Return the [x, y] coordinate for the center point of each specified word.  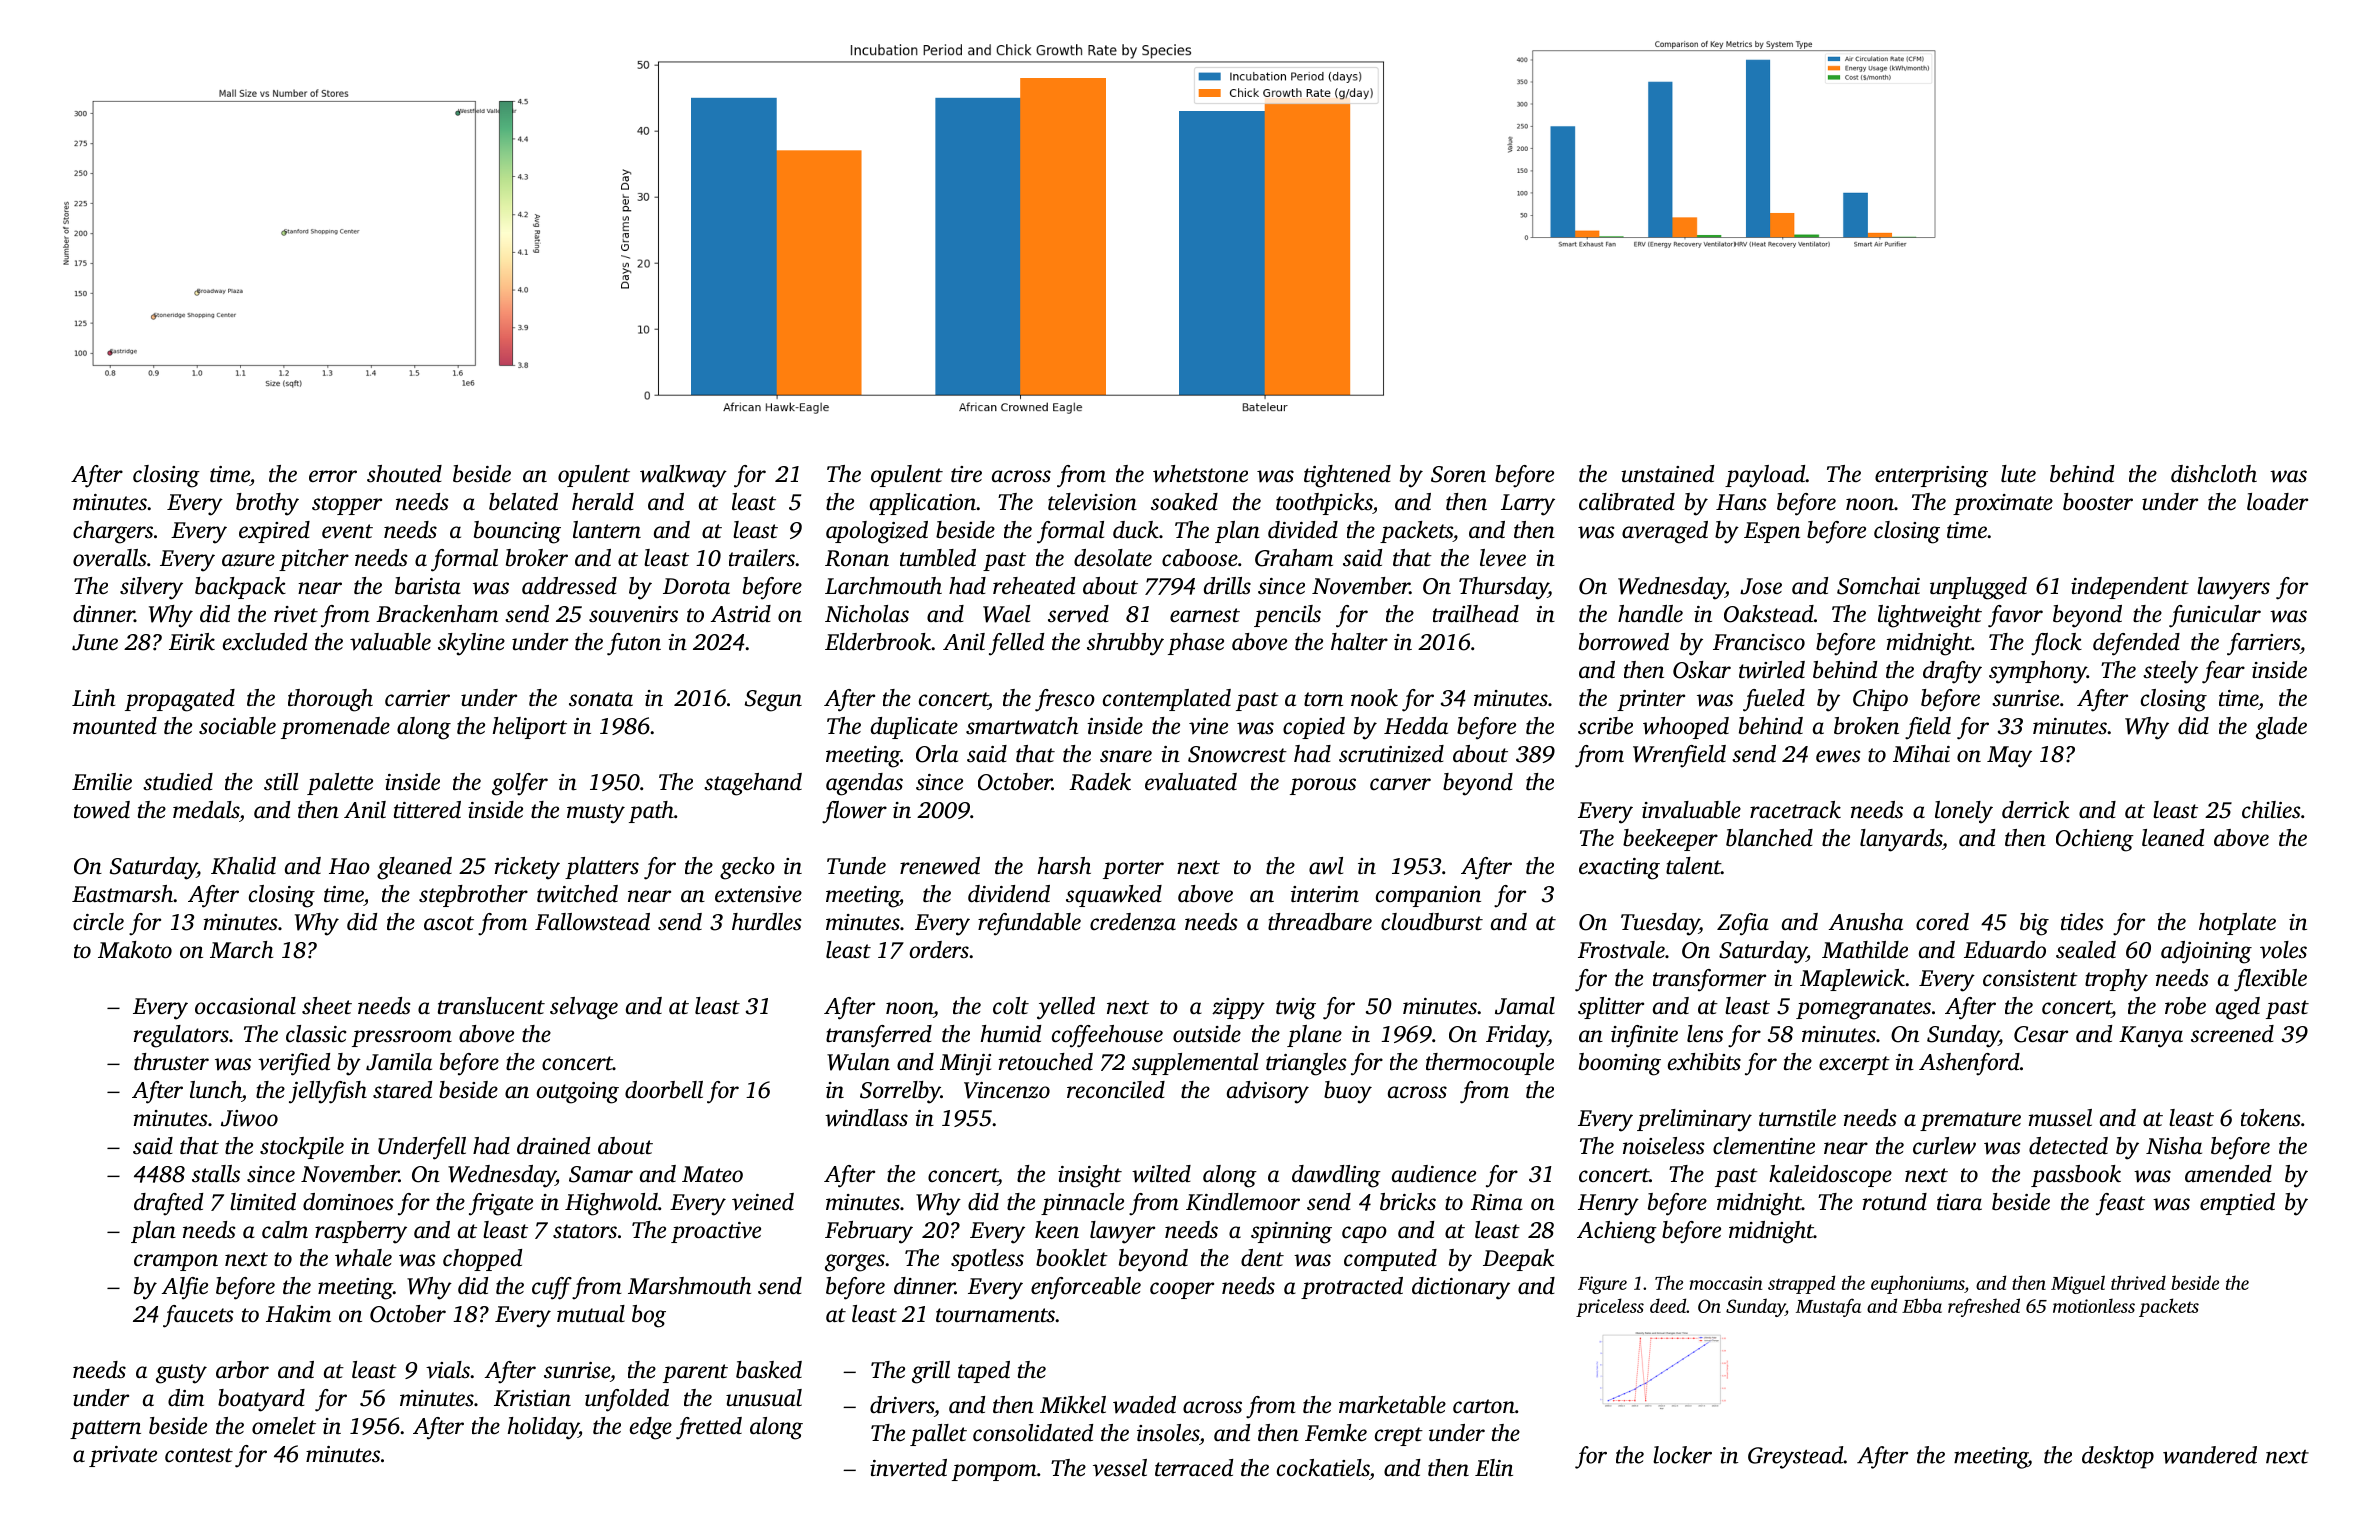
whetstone [1200, 474]
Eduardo [2005, 950]
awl [1326, 866]
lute [2018, 474]
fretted [709, 1428]
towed [102, 810]
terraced [1194, 1468]
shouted [404, 474]
